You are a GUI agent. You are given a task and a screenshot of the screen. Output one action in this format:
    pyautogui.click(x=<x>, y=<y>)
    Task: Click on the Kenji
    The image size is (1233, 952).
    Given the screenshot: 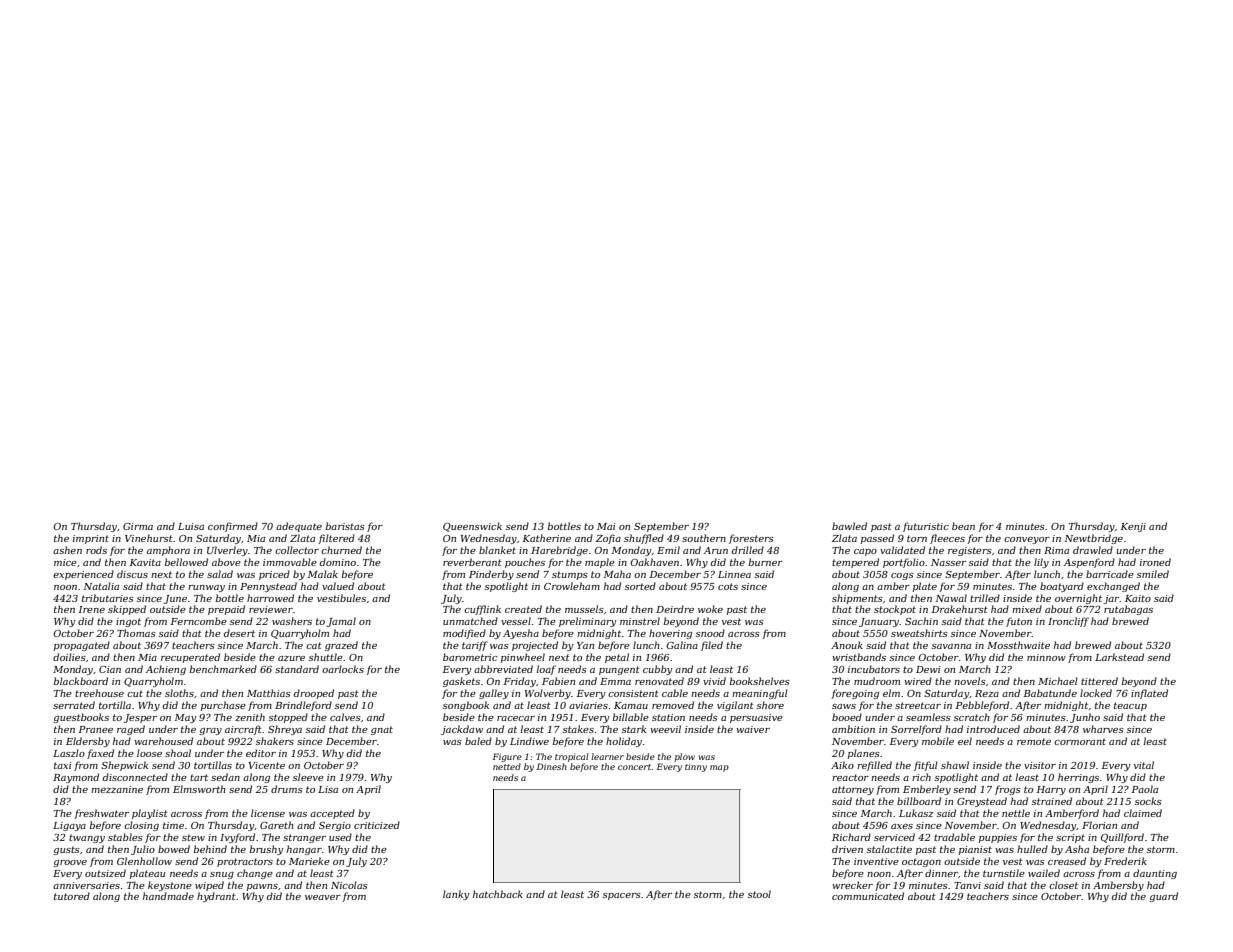 What is the action you would take?
    pyautogui.click(x=1133, y=527)
